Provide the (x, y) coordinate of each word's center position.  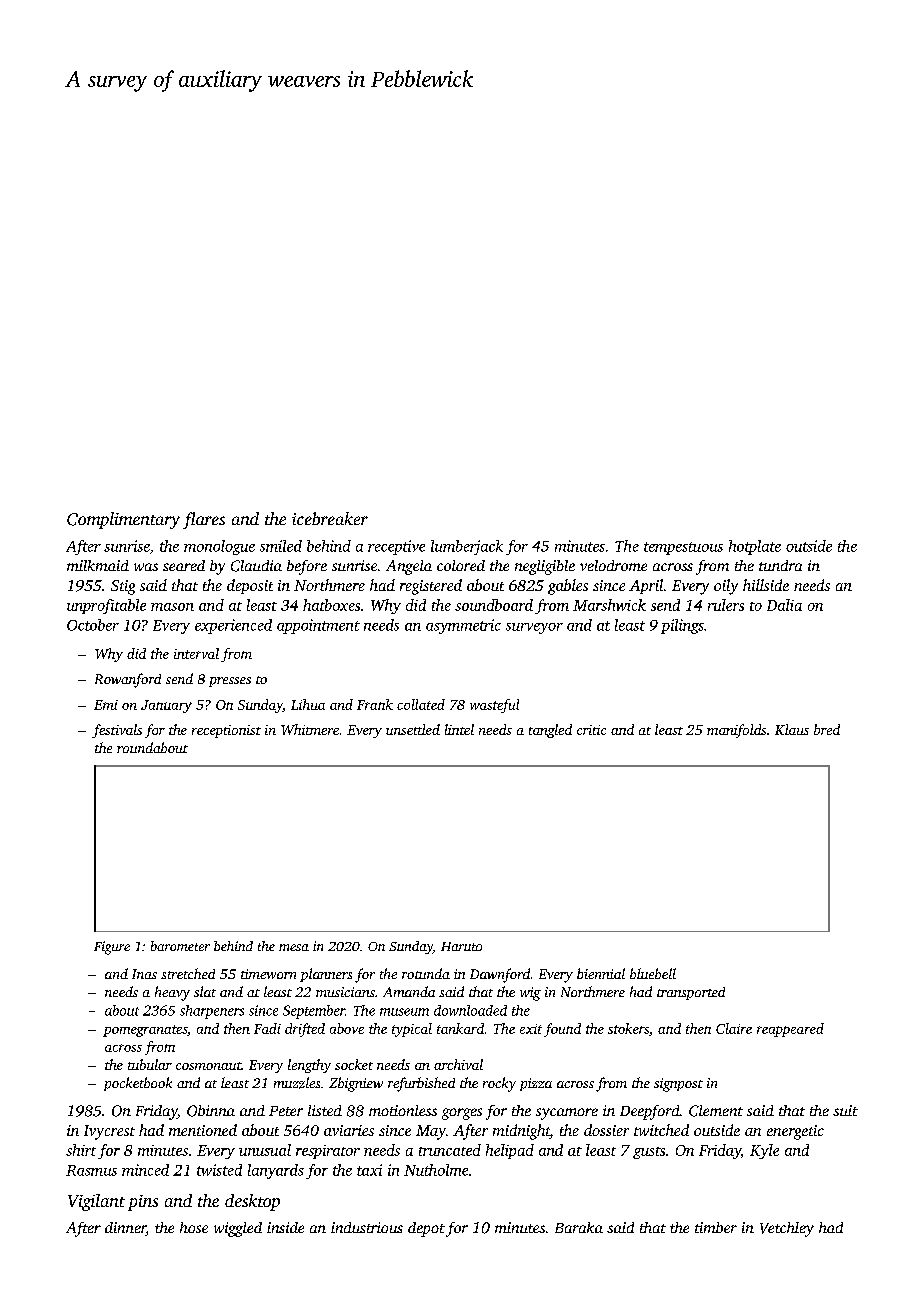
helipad (510, 1151)
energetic (795, 1132)
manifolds (736, 731)
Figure (112, 948)
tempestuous (683, 548)
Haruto (461, 946)
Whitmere (310, 729)
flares (204, 520)
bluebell (653, 973)
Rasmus (91, 1170)
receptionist (226, 731)
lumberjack (467, 547)
